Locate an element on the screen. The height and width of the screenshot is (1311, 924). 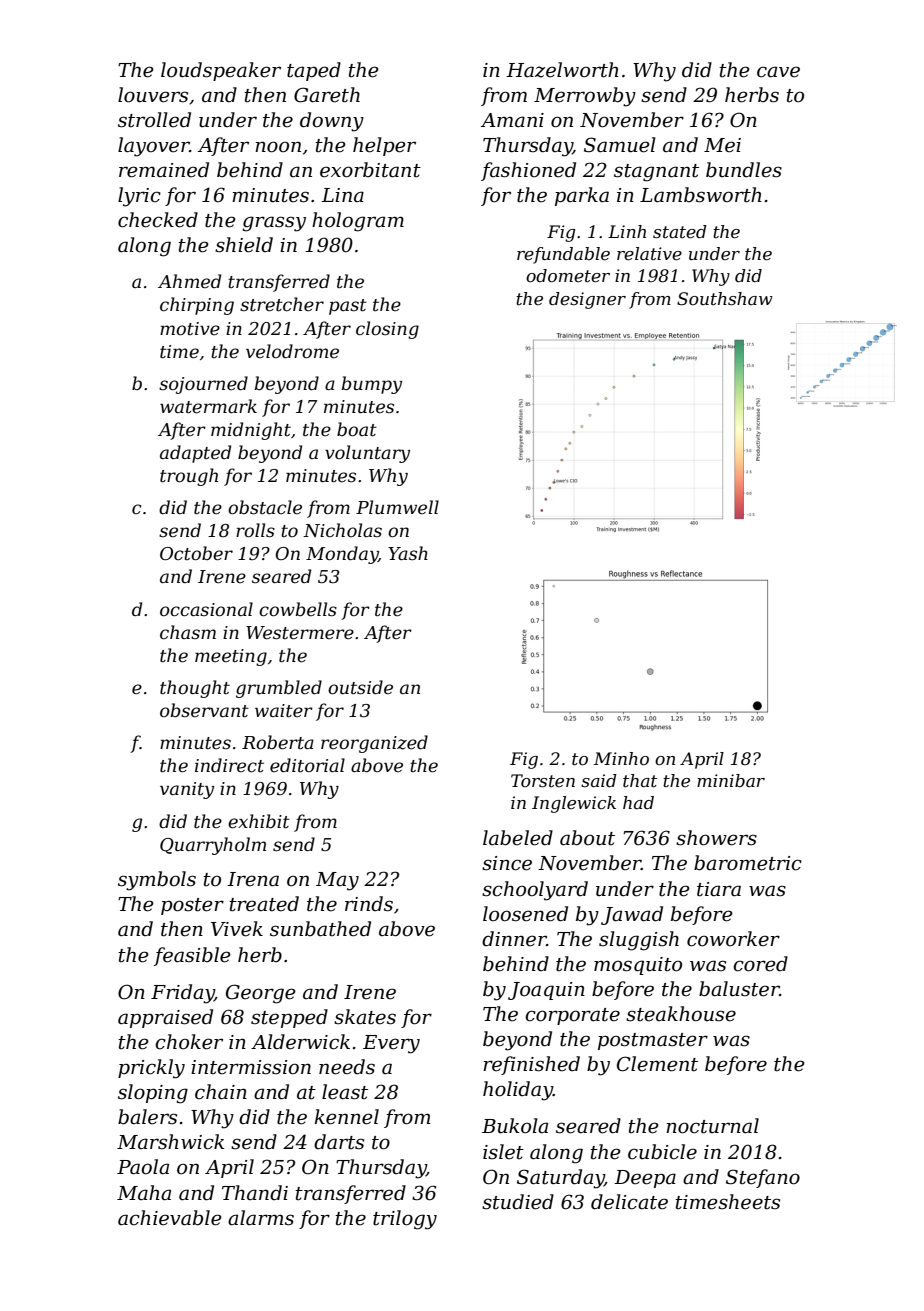
corporate is located at coordinates (572, 1016).
